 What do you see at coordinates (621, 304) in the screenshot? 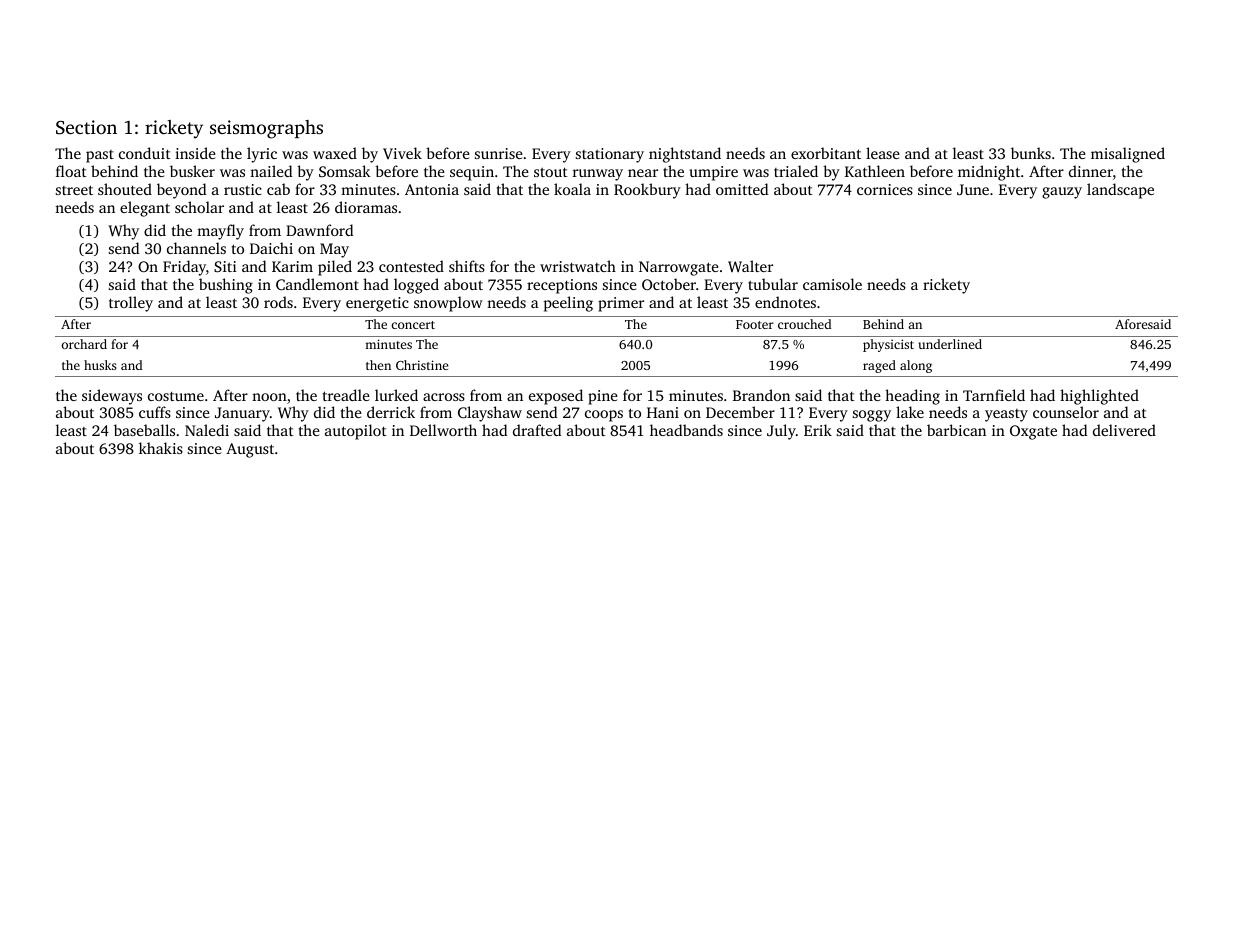
I see `primer` at bounding box center [621, 304].
